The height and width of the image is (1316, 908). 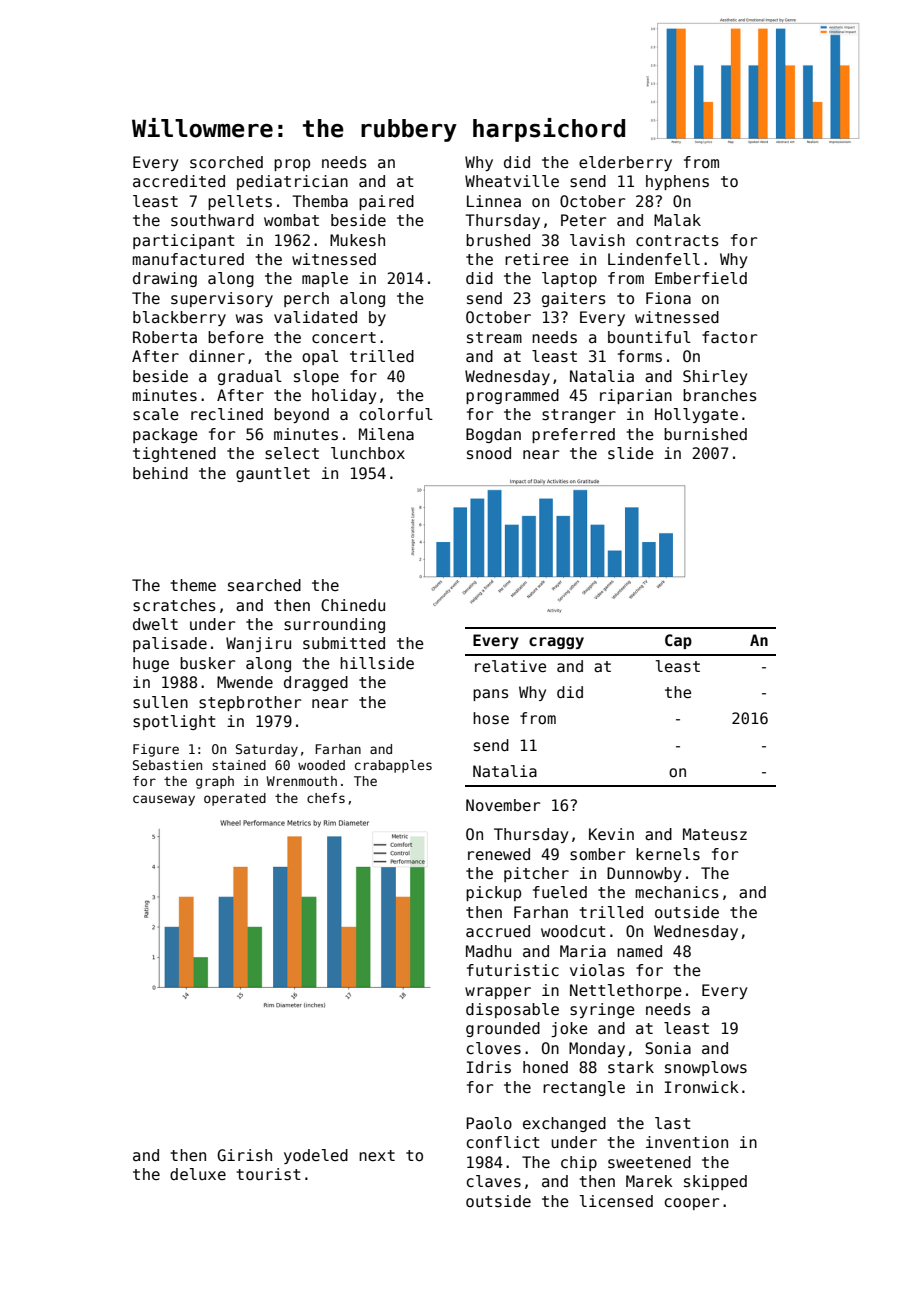 What do you see at coordinates (491, 718) in the image?
I see `hose` at bounding box center [491, 718].
